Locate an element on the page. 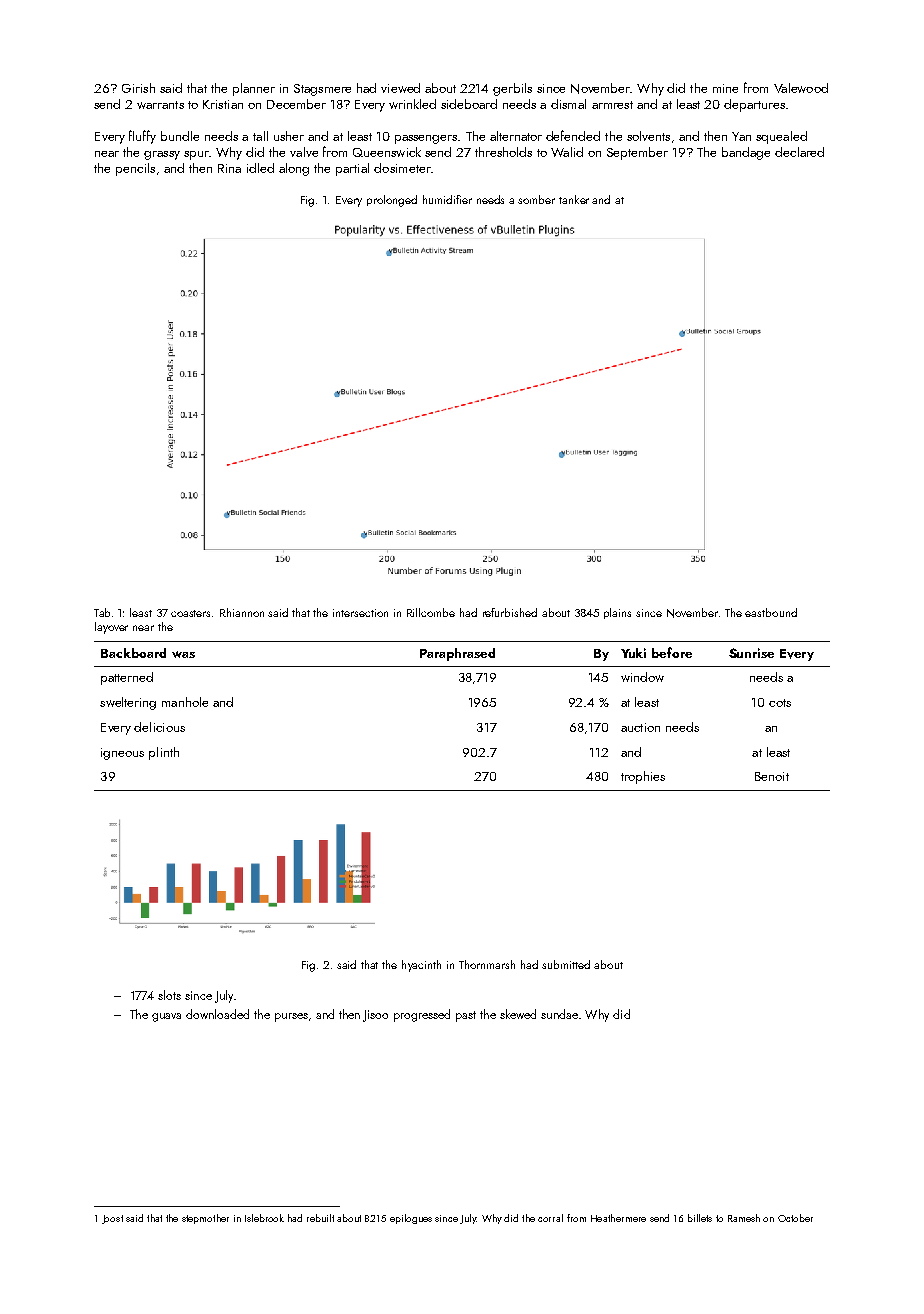  Rillcombe is located at coordinates (431, 612).
